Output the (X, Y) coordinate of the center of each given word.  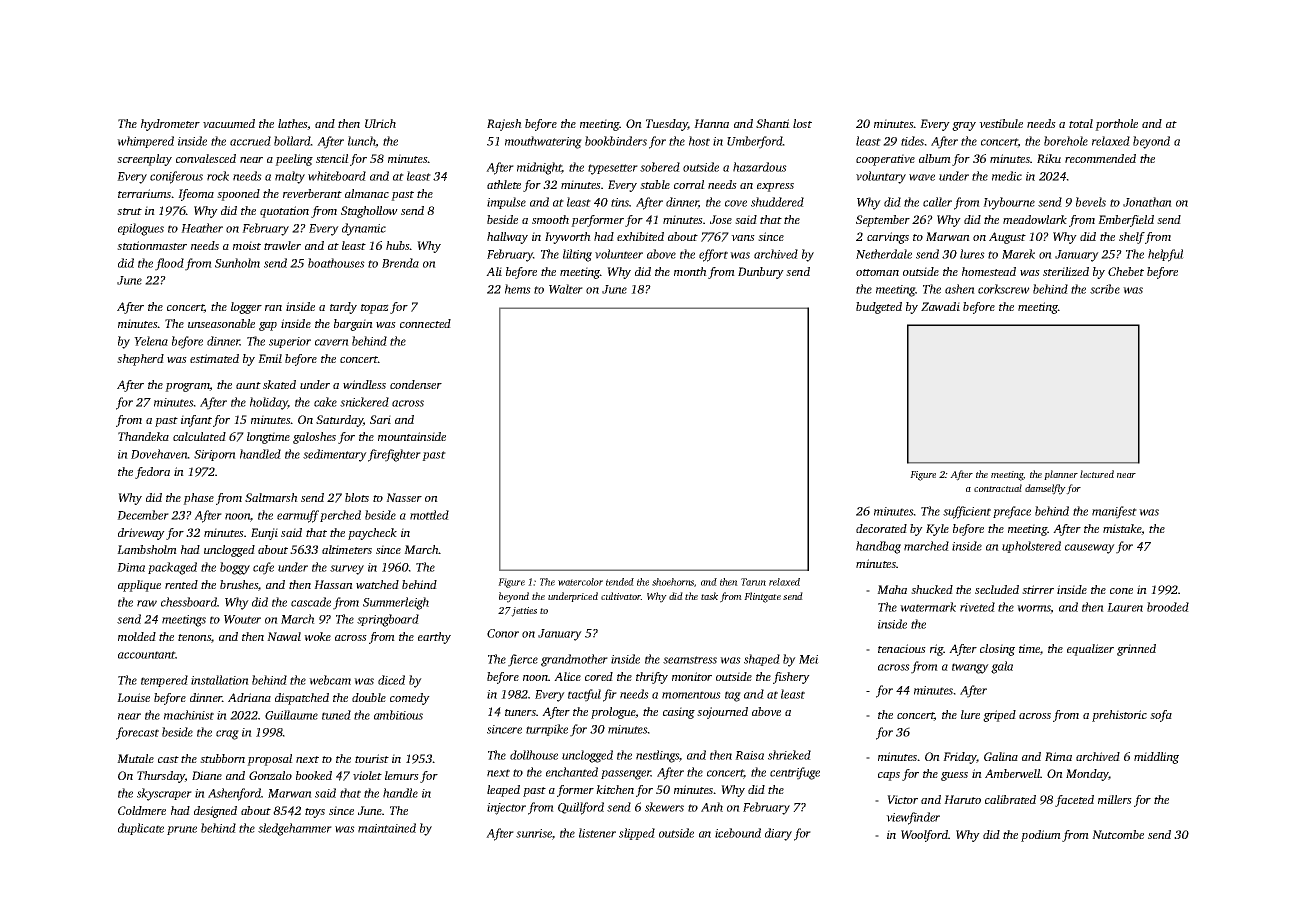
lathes (293, 124)
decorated (881, 528)
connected (425, 323)
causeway (1090, 549)
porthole (1116, 125)
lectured (1097, 474)
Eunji (264, 534)
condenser (416, 384)
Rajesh (504, 125)
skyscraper (164, 794)
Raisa (749, 755)
